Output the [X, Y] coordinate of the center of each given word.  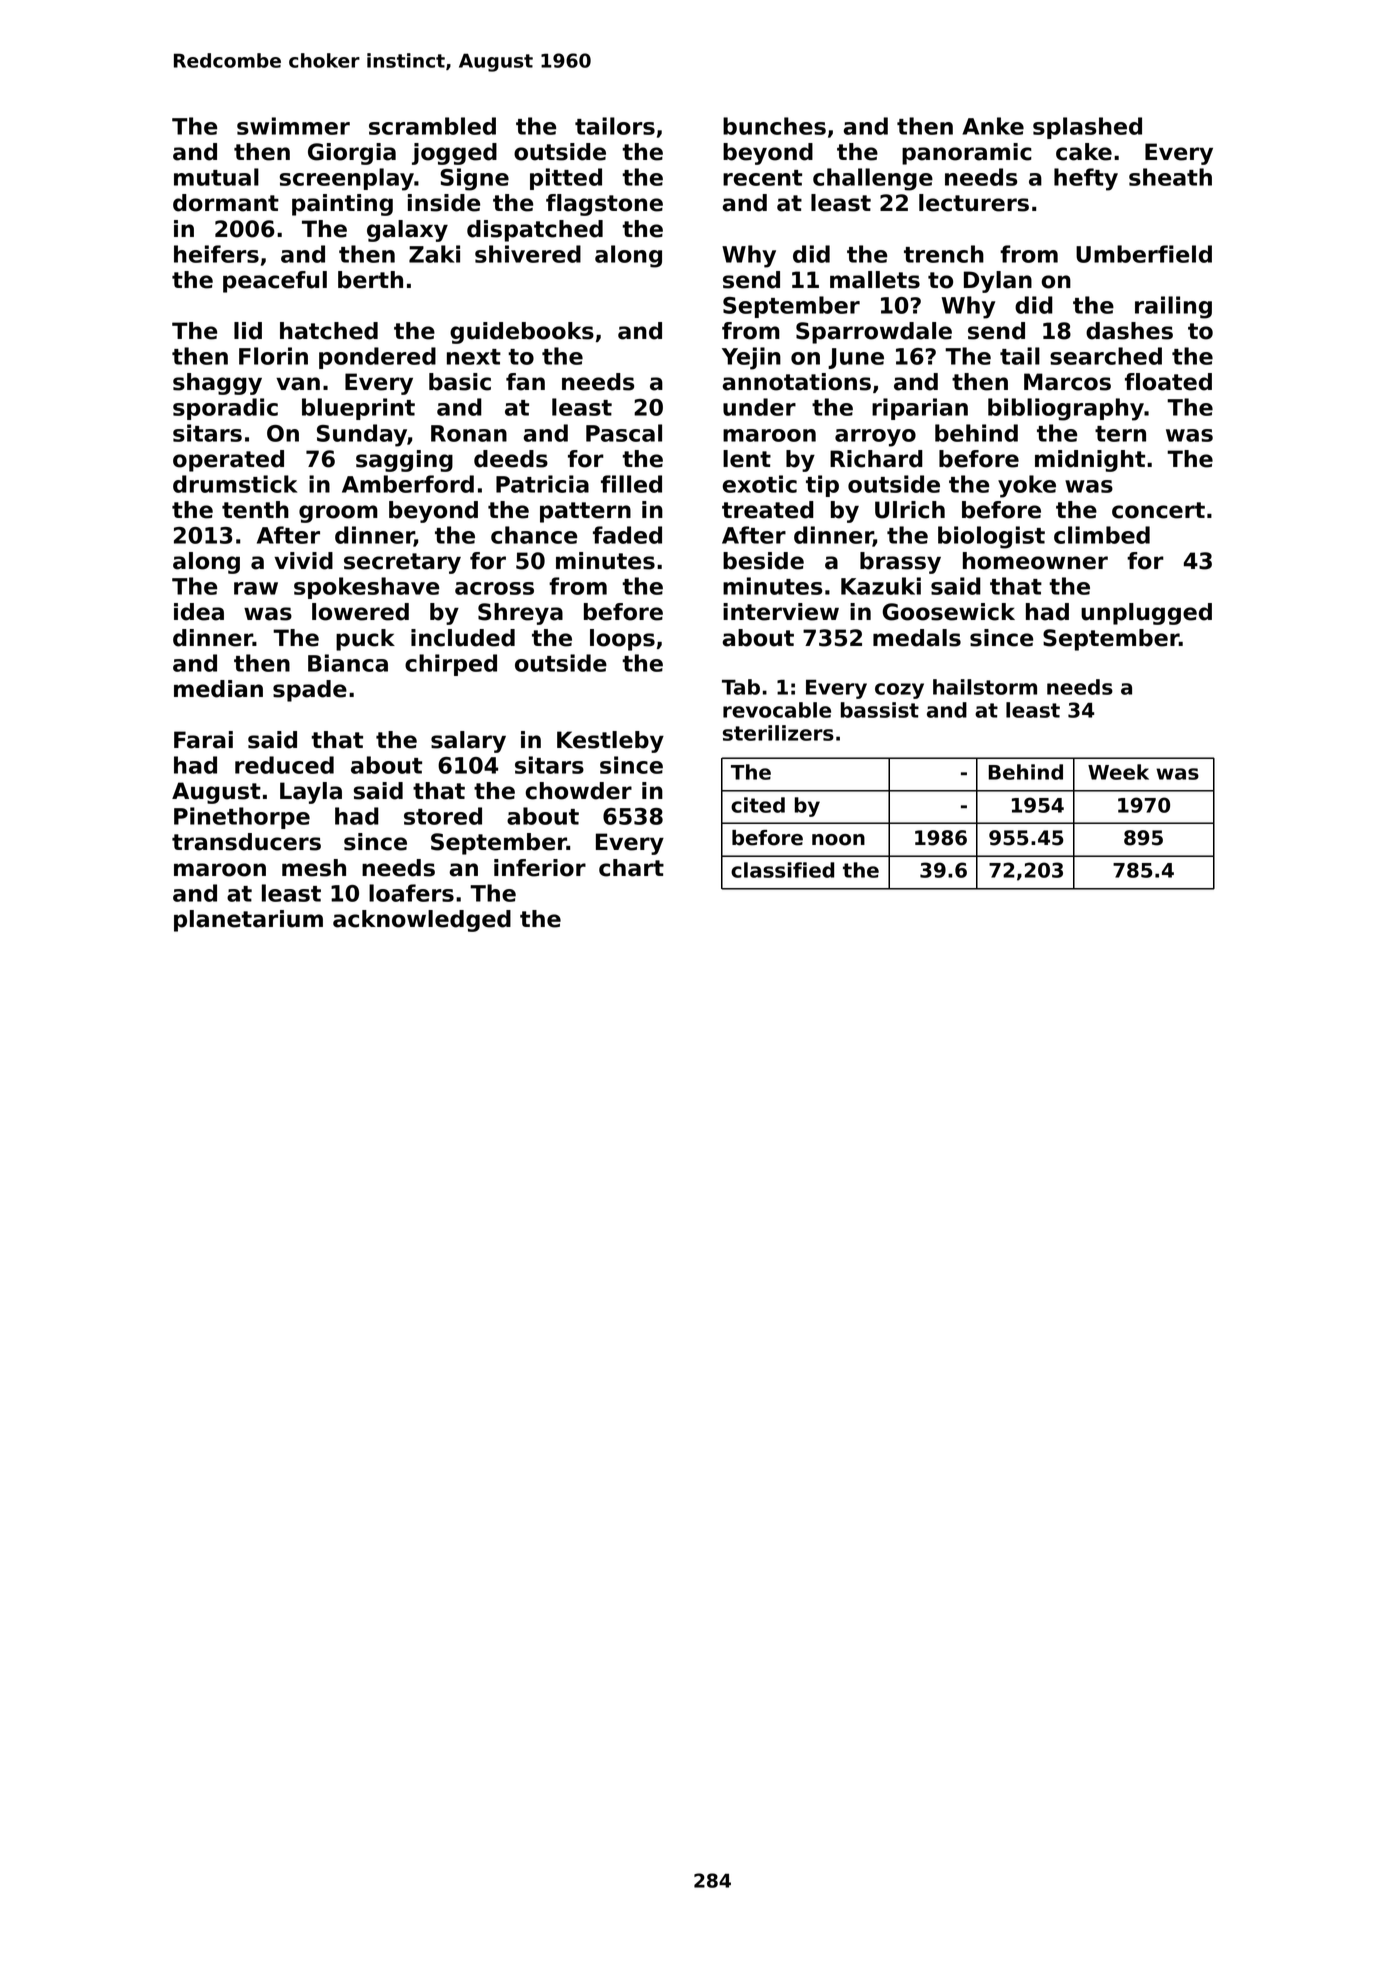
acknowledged [422, 921]
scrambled [432, 126]
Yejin [751, 358]
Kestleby [610, 742]
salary [468, 742]
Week [1118, 772]
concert [1158, 510]
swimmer [293, 126]
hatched [329, 331]
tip [822, 486]
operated [228, 461]
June [856, 358]
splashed [1087, 128]
